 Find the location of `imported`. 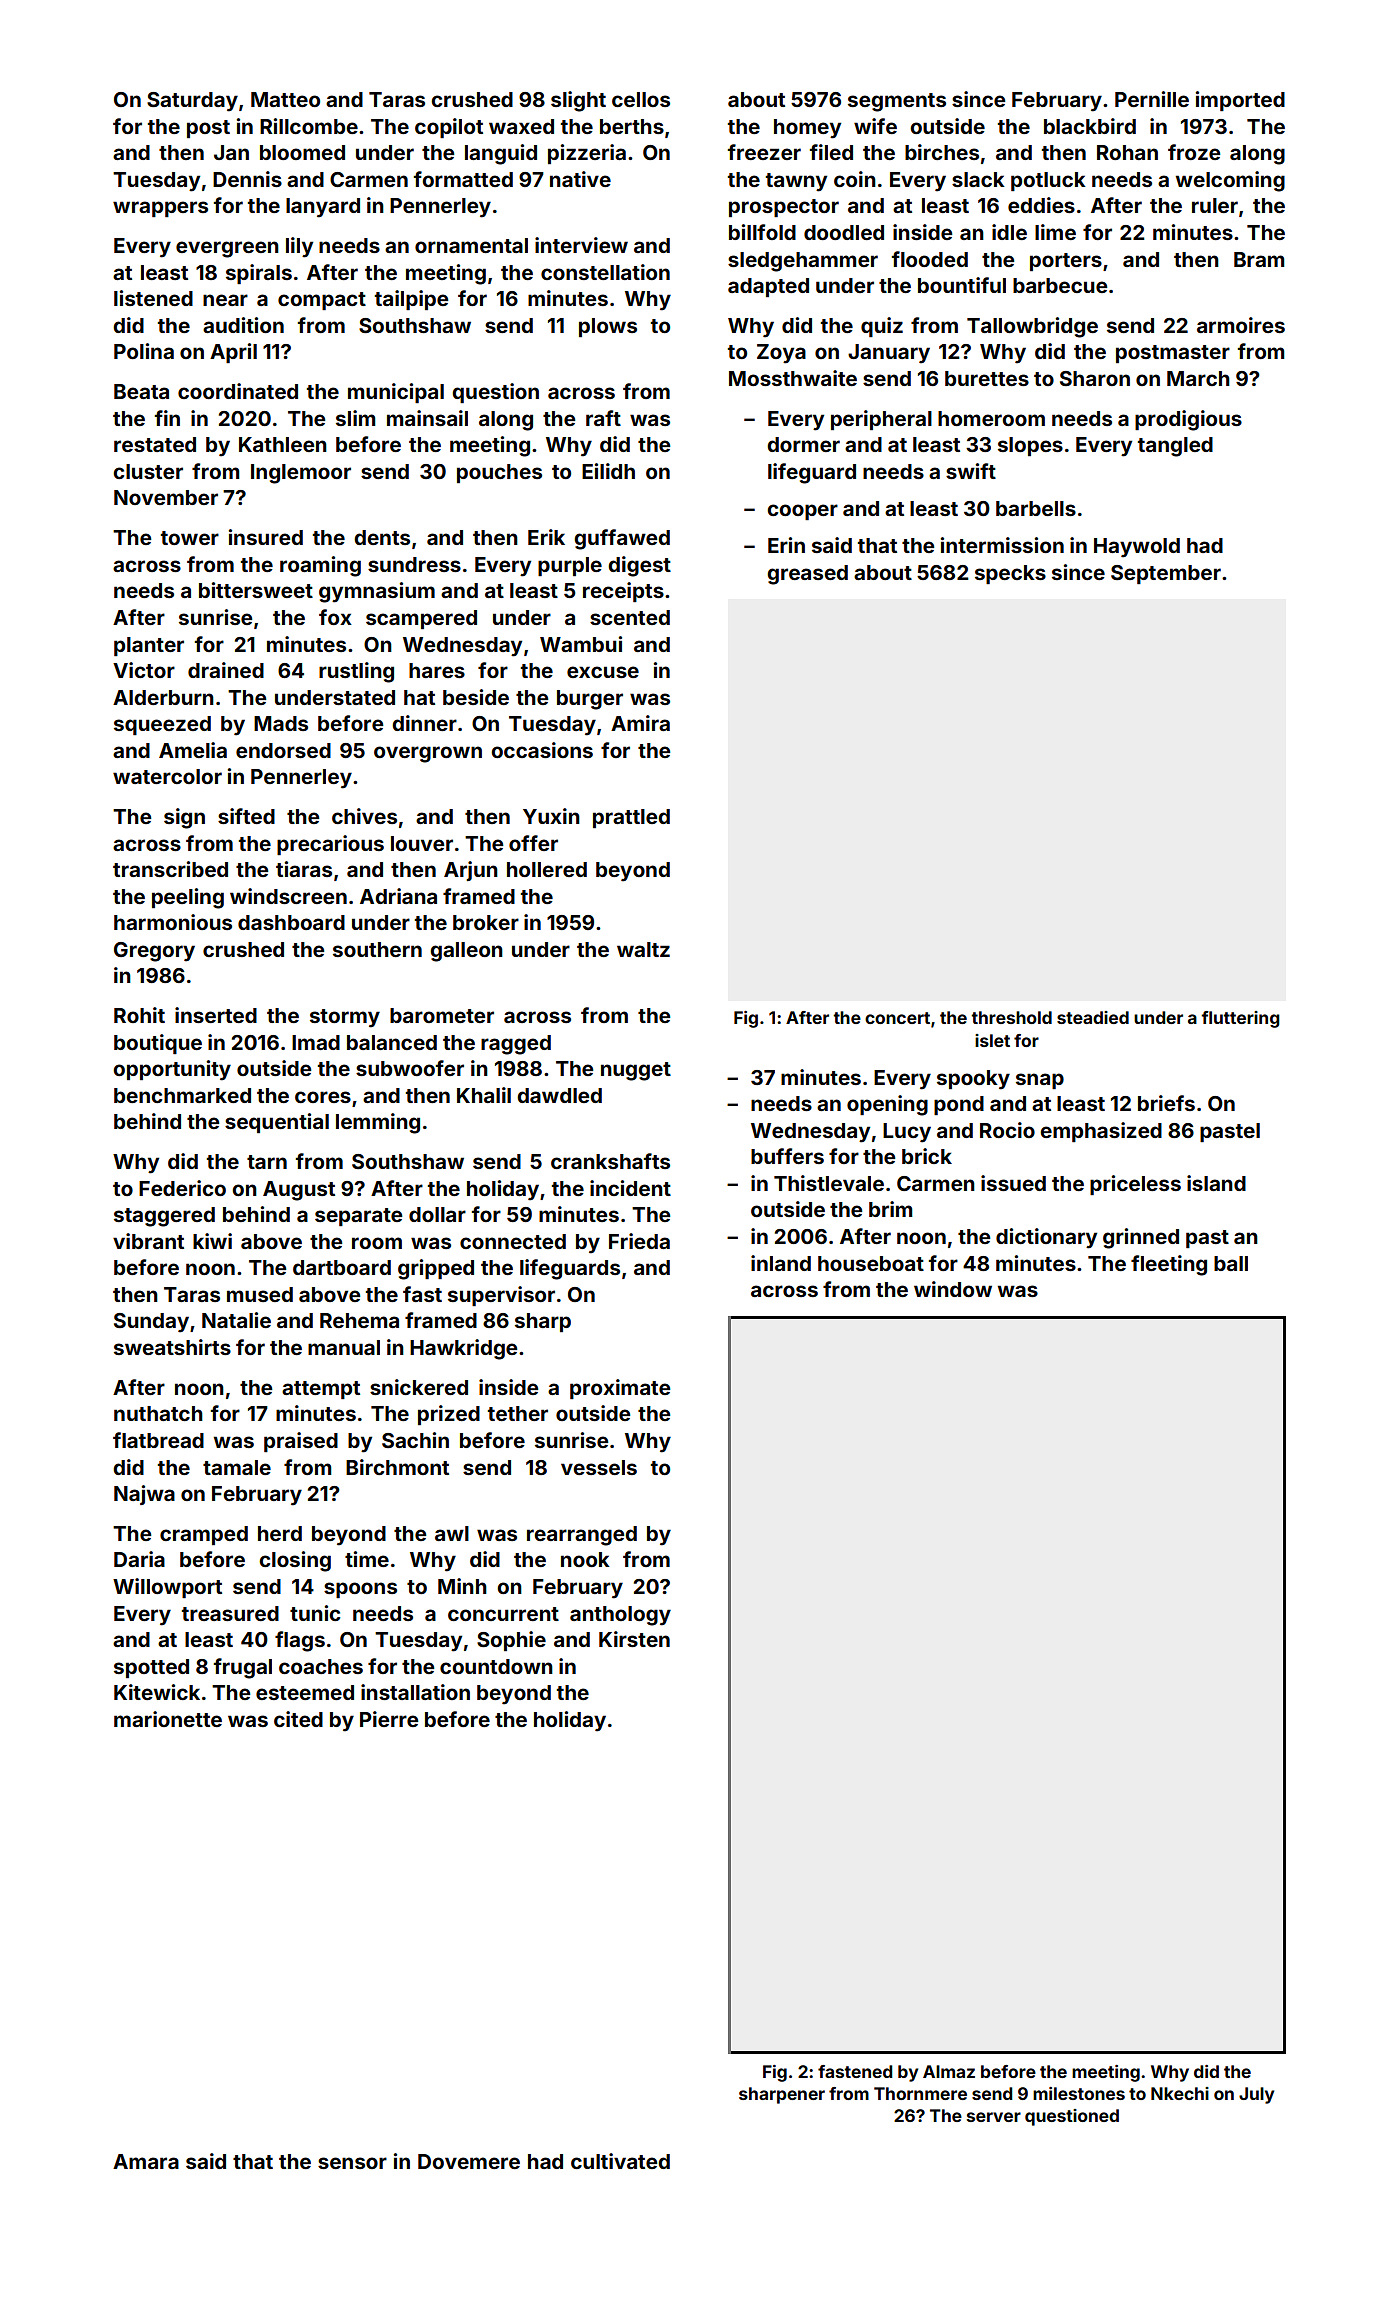

imported is located at coordinates (1240, 101).
